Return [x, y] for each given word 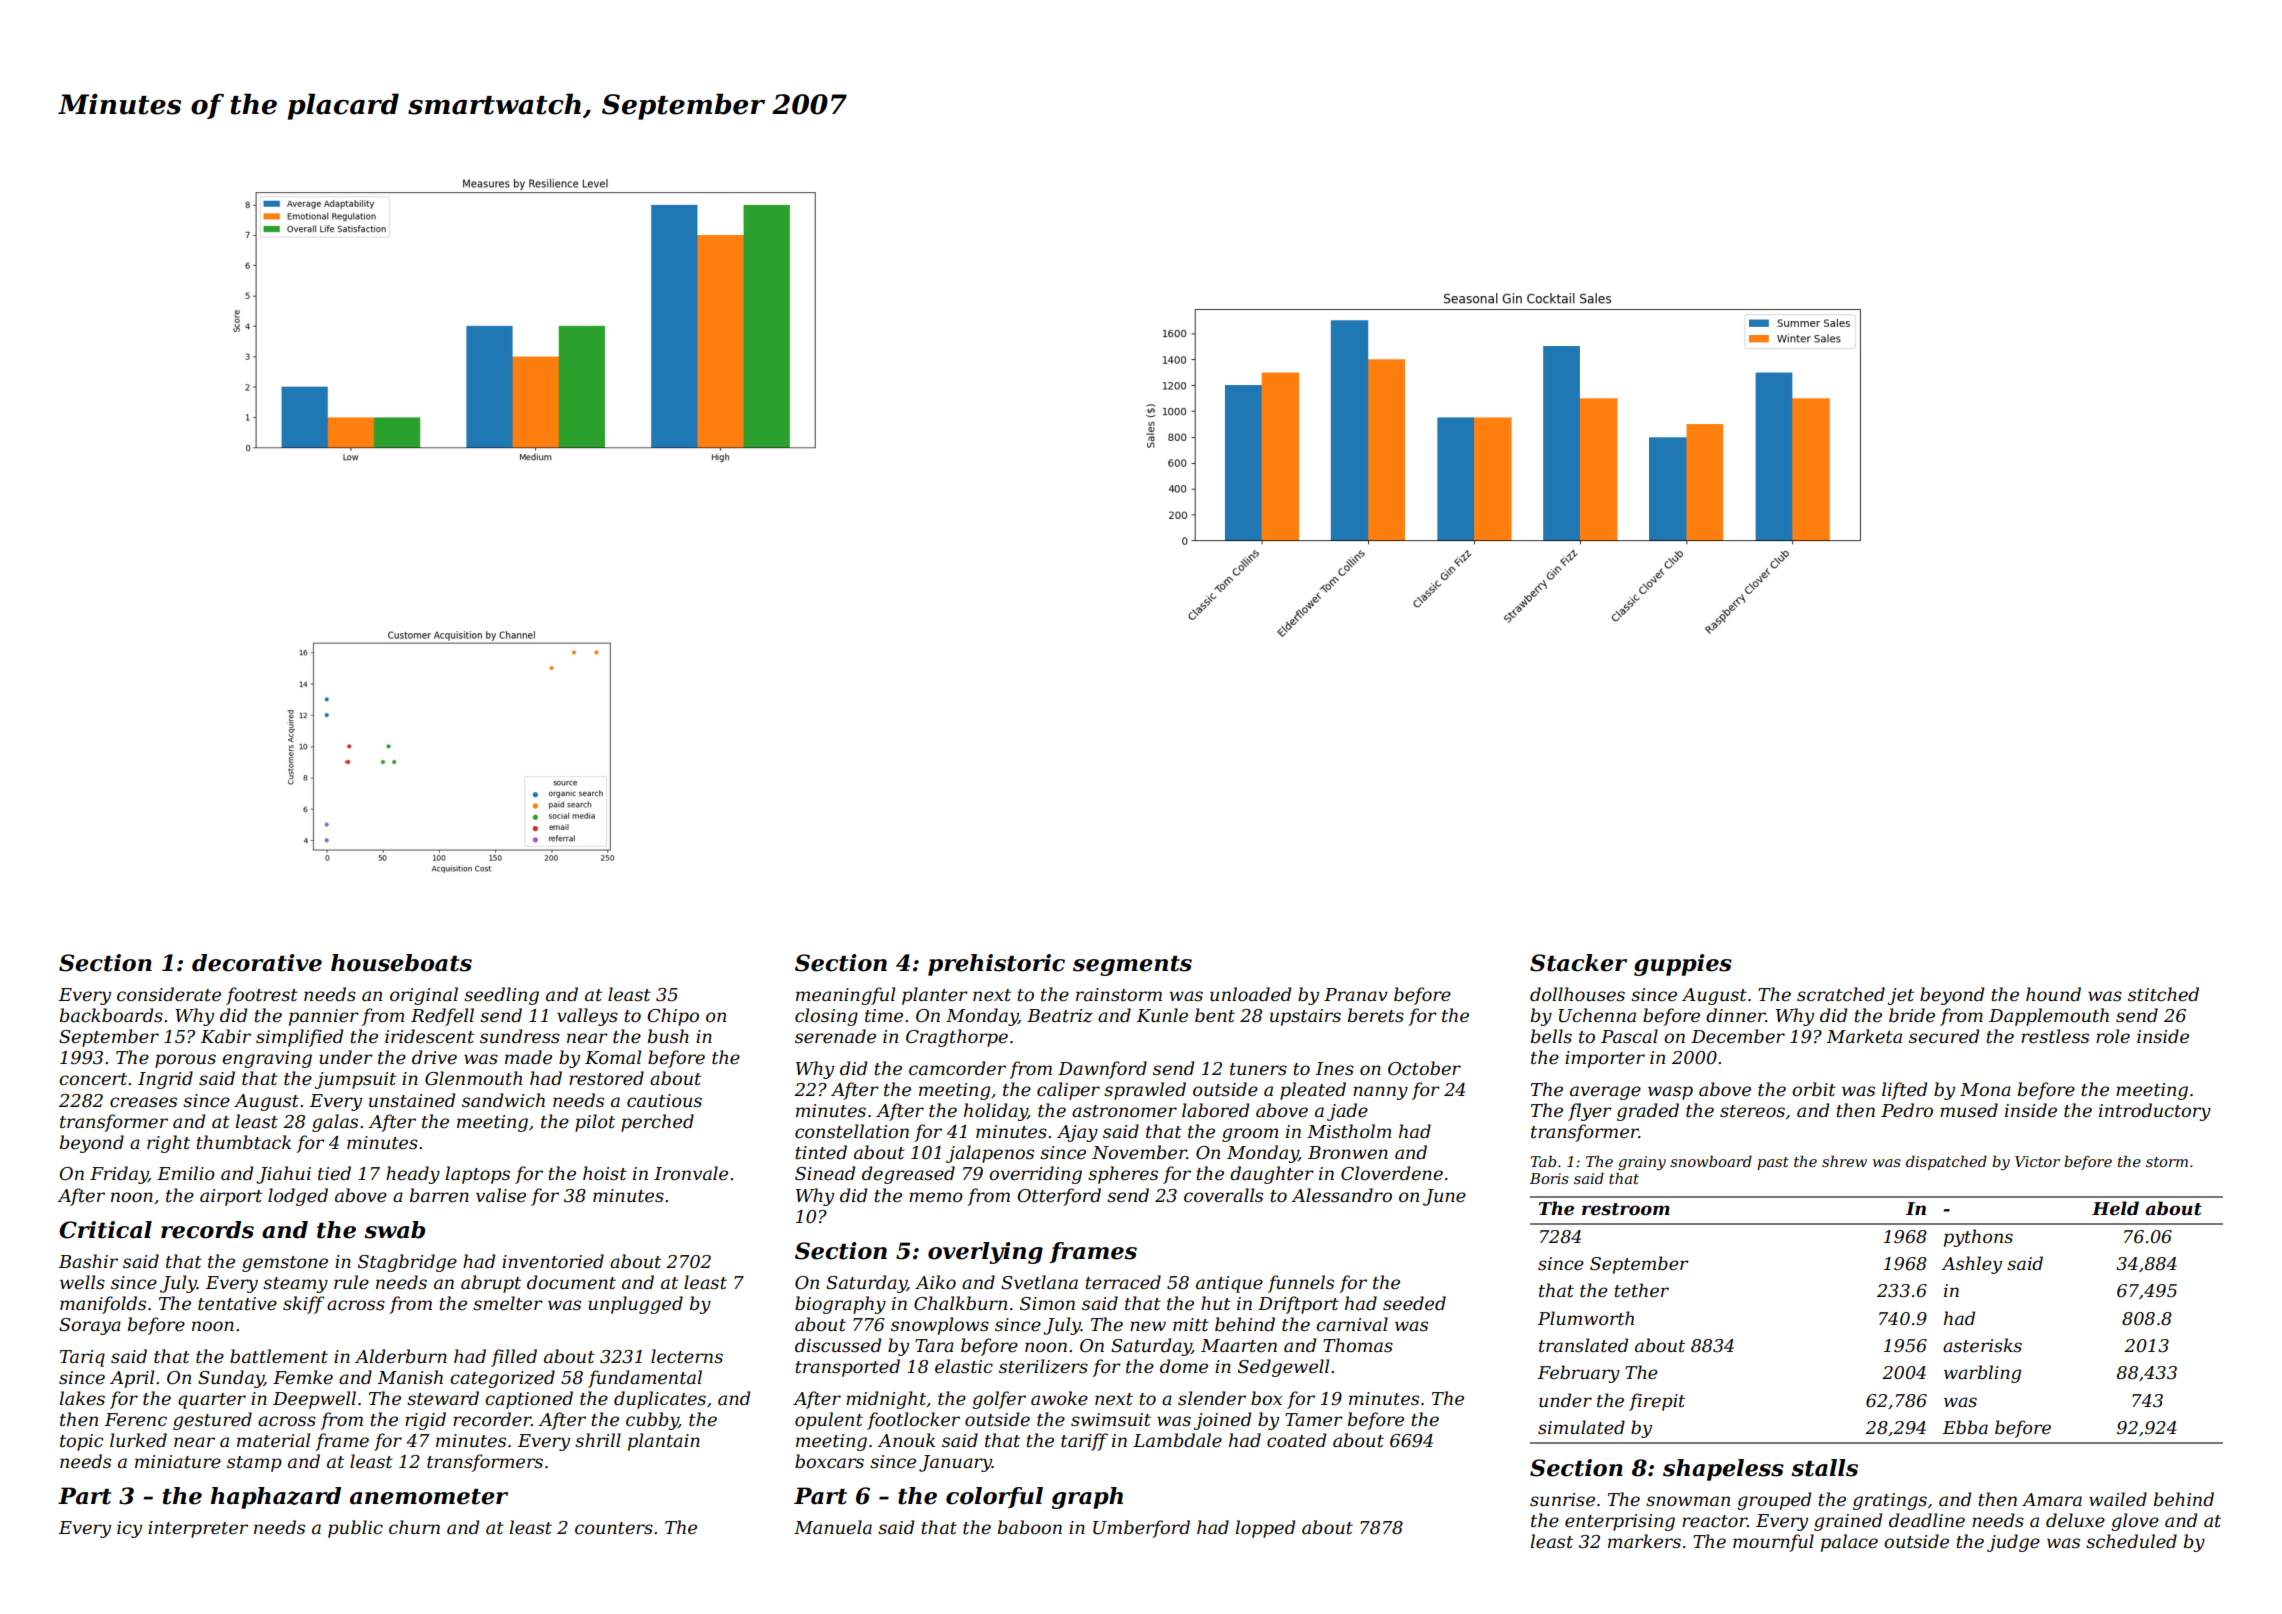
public [355, 1529]
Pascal [1629, 1036]
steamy [295, 1285]
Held [2115, 1208]
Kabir [226, 1036]
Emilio [186, 1173]
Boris [1549, 1178]
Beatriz [1060, 1016]
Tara [934, 1345]
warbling [1982, 1374]
